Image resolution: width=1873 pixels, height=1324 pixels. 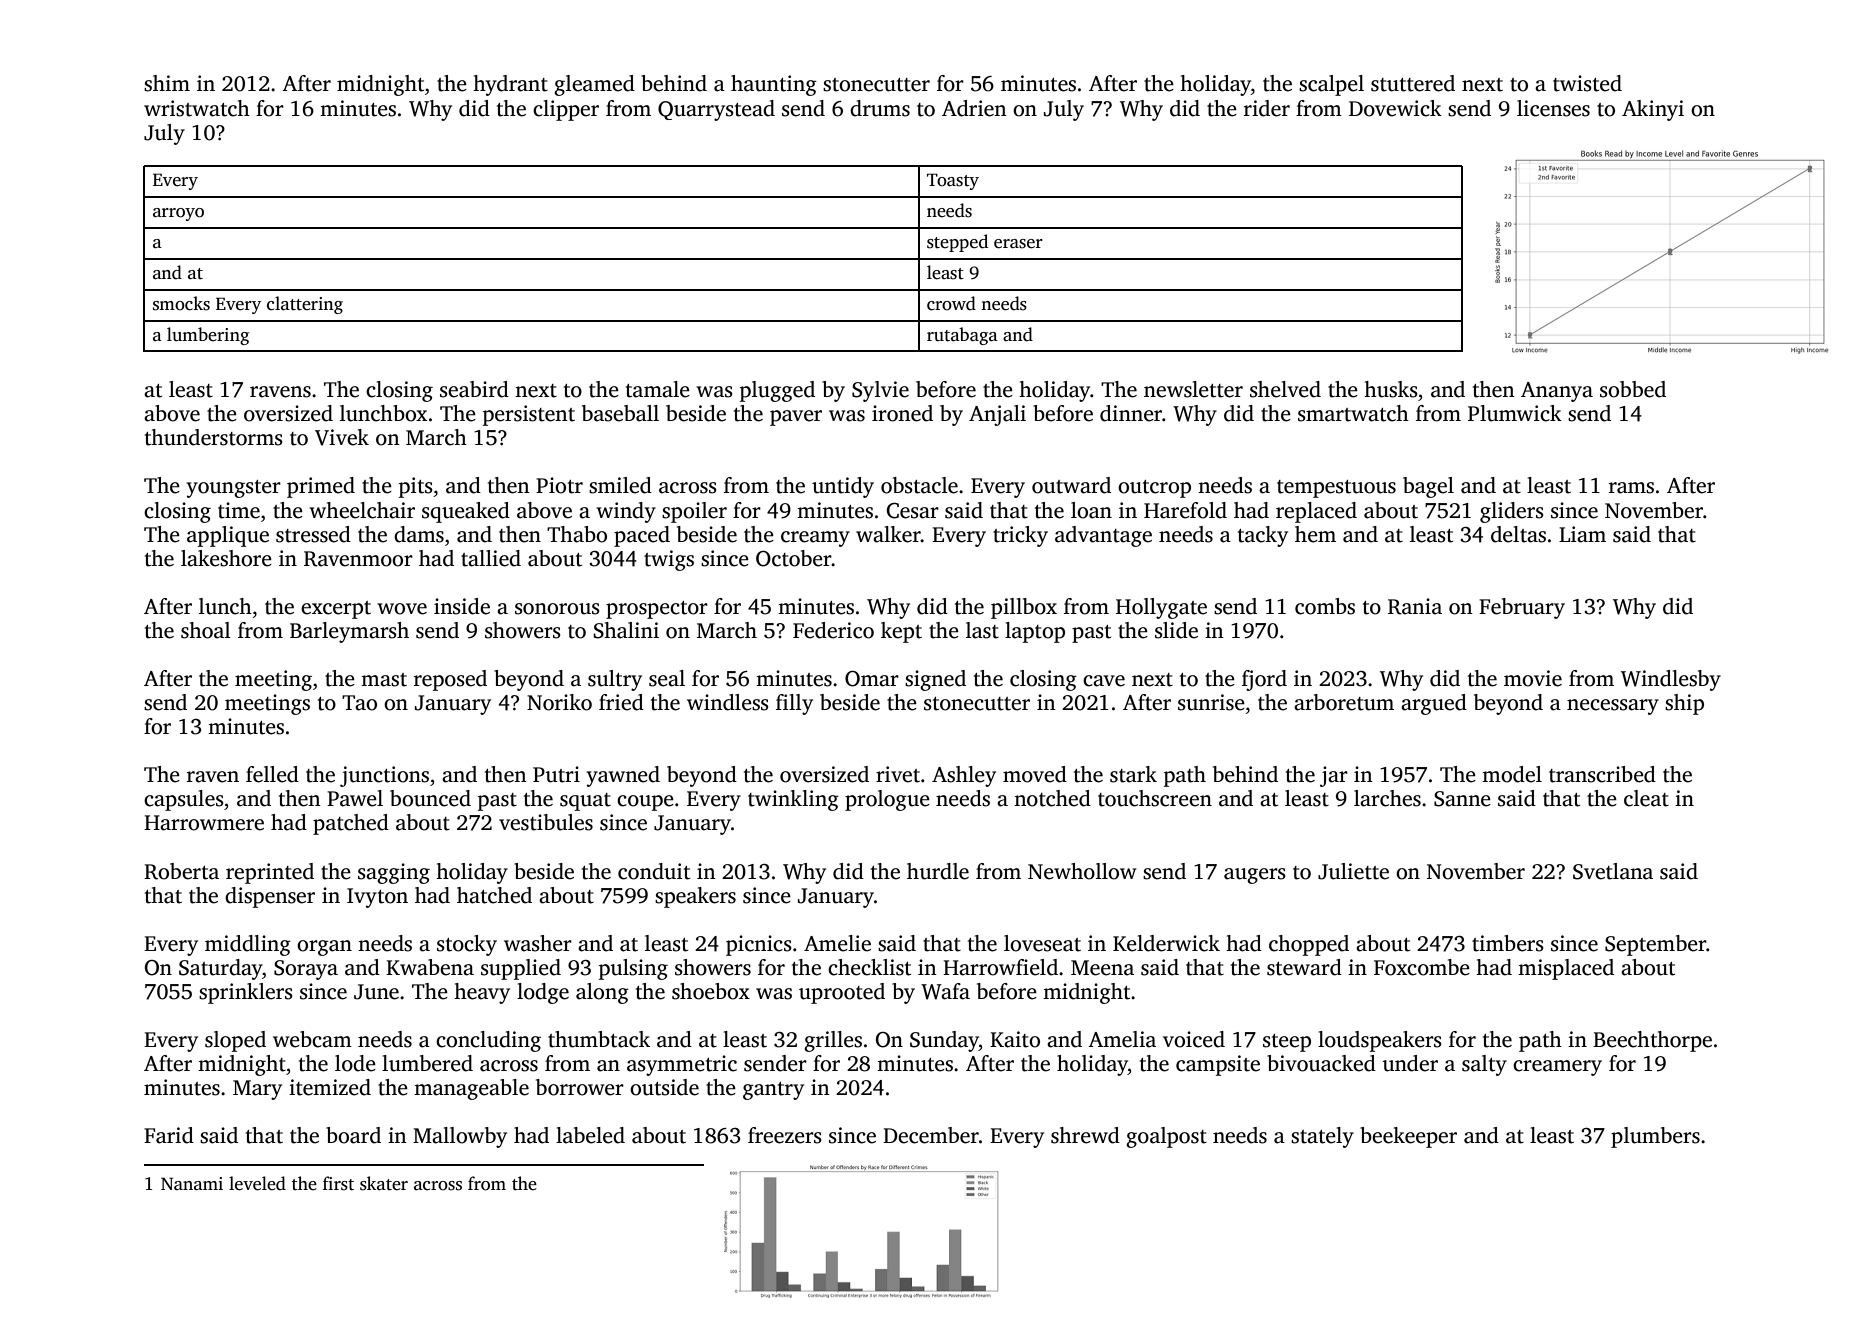 What do you see at coordinates (880, 108) in the page?
I see `drums` at bounding box center [880, 108].
